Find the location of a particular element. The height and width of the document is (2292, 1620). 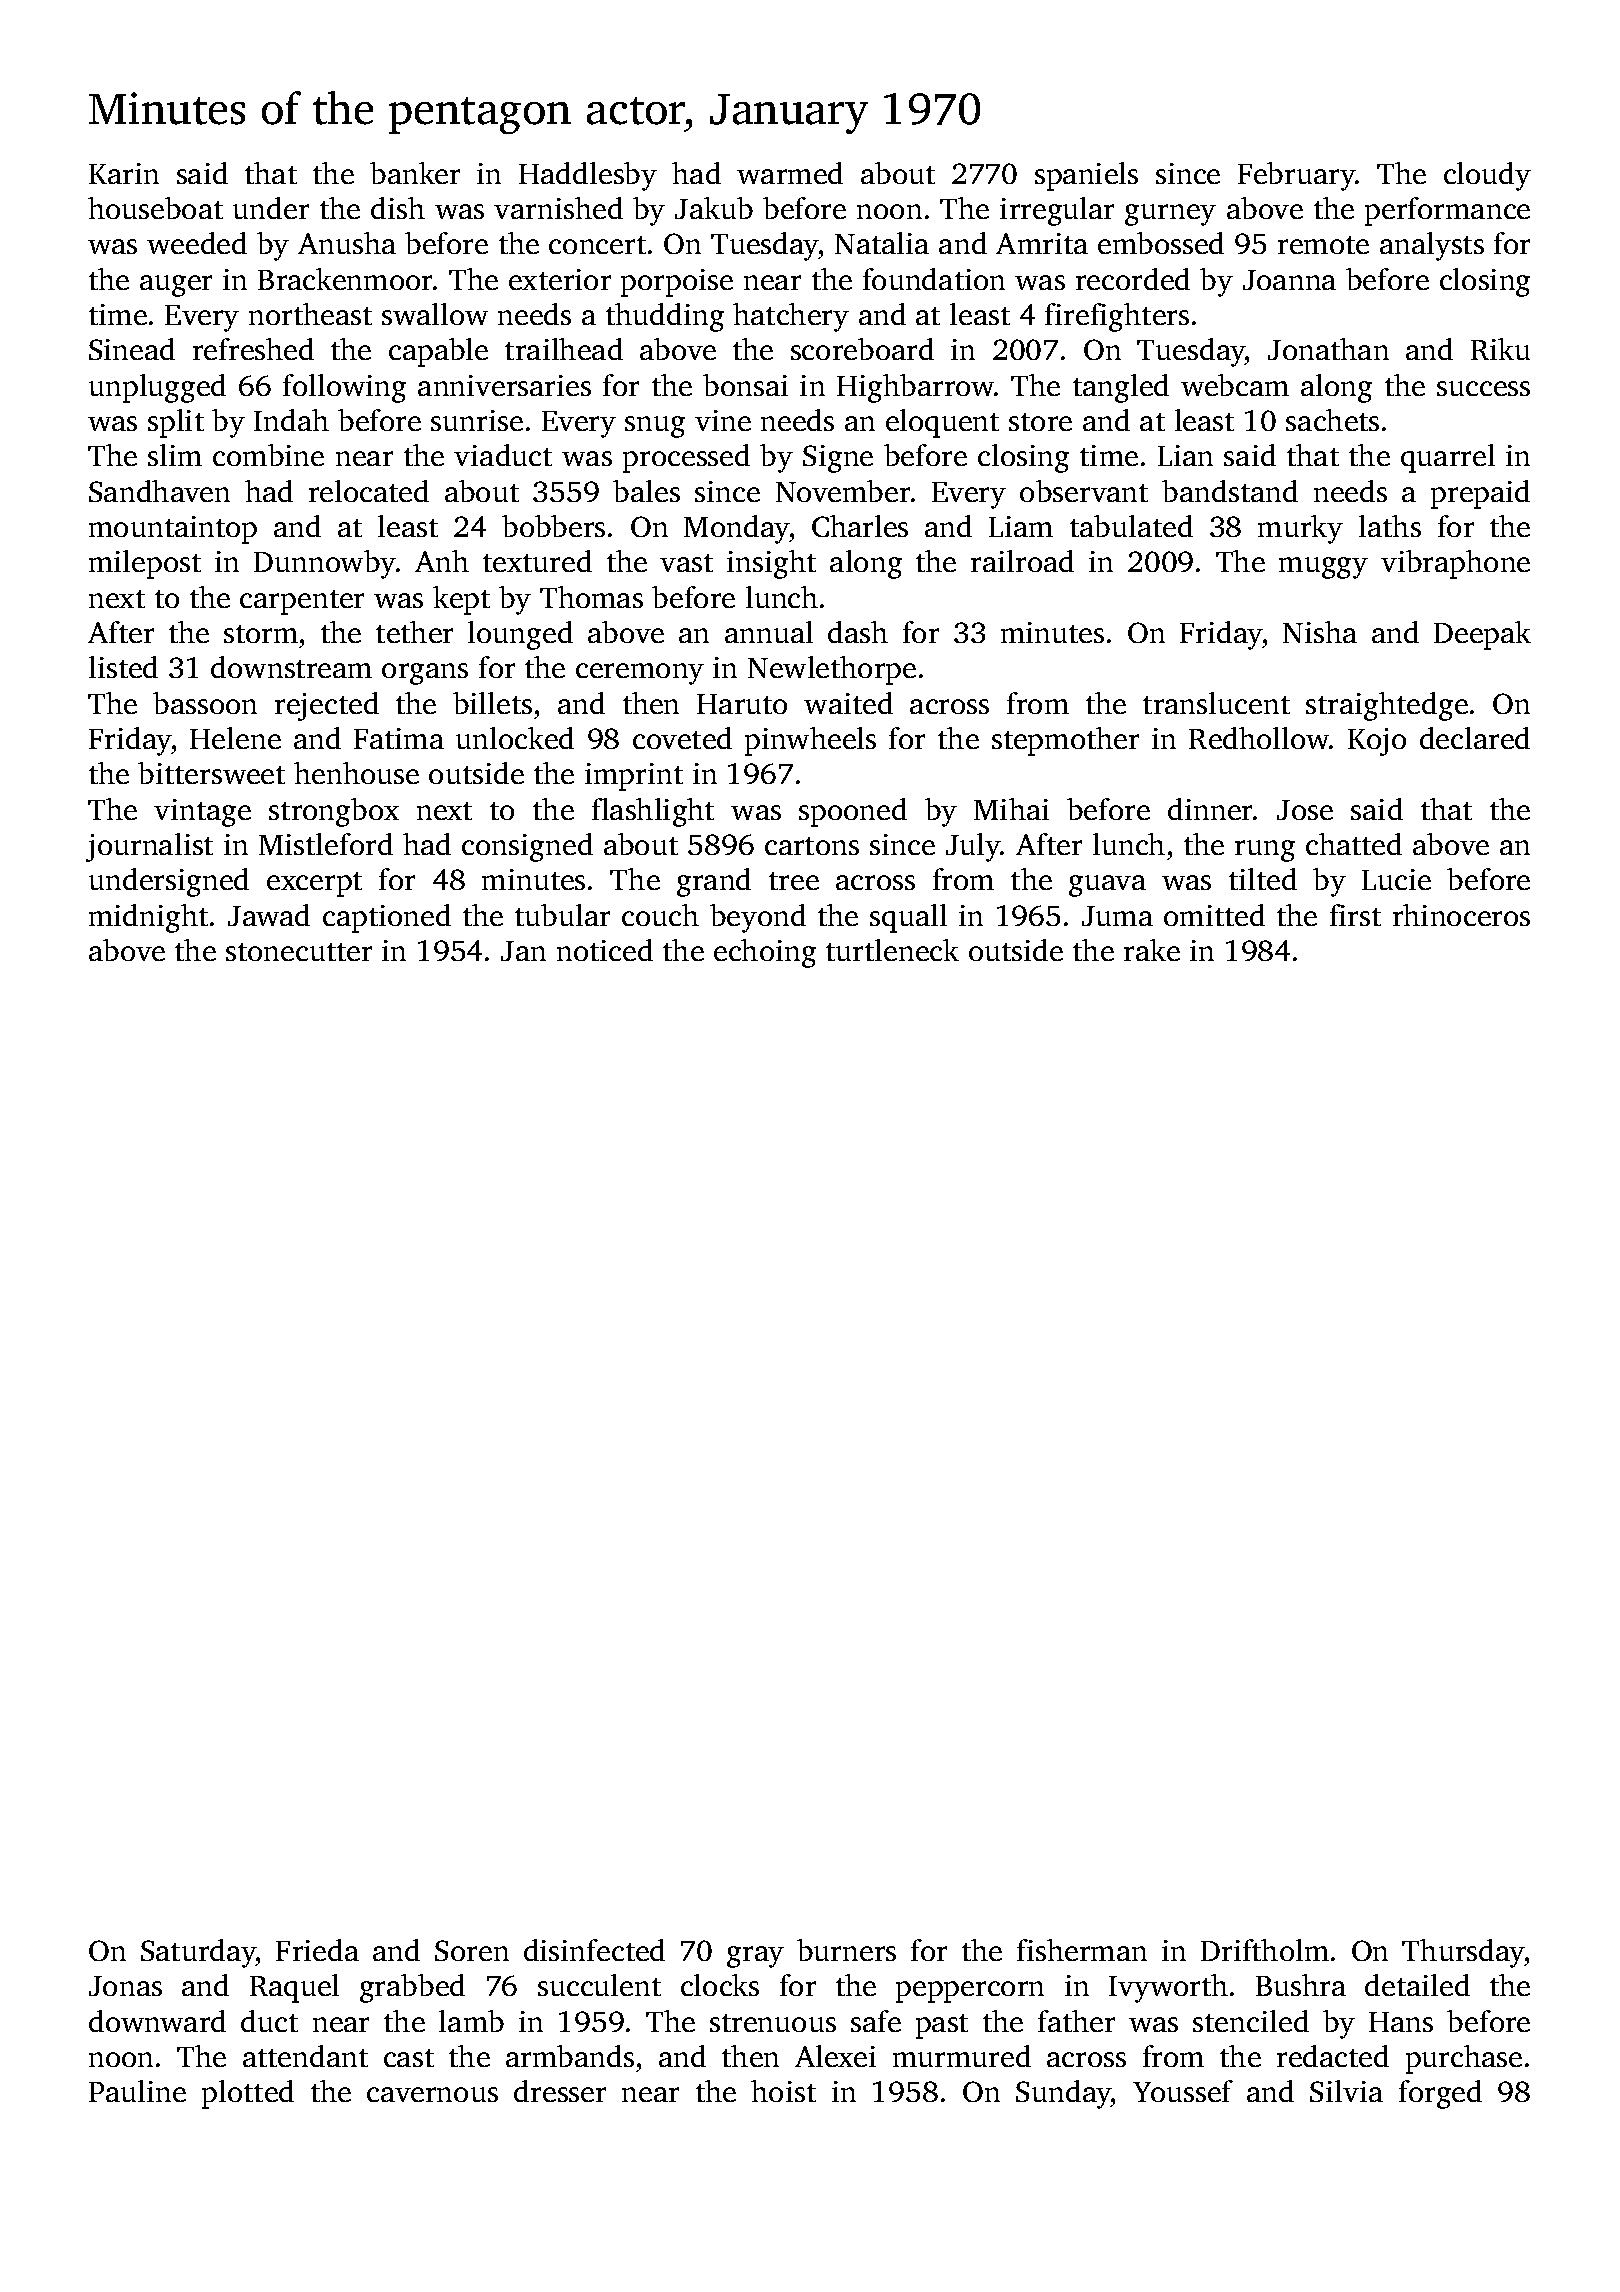

Pauline is located at coordinates (137, 2091).
